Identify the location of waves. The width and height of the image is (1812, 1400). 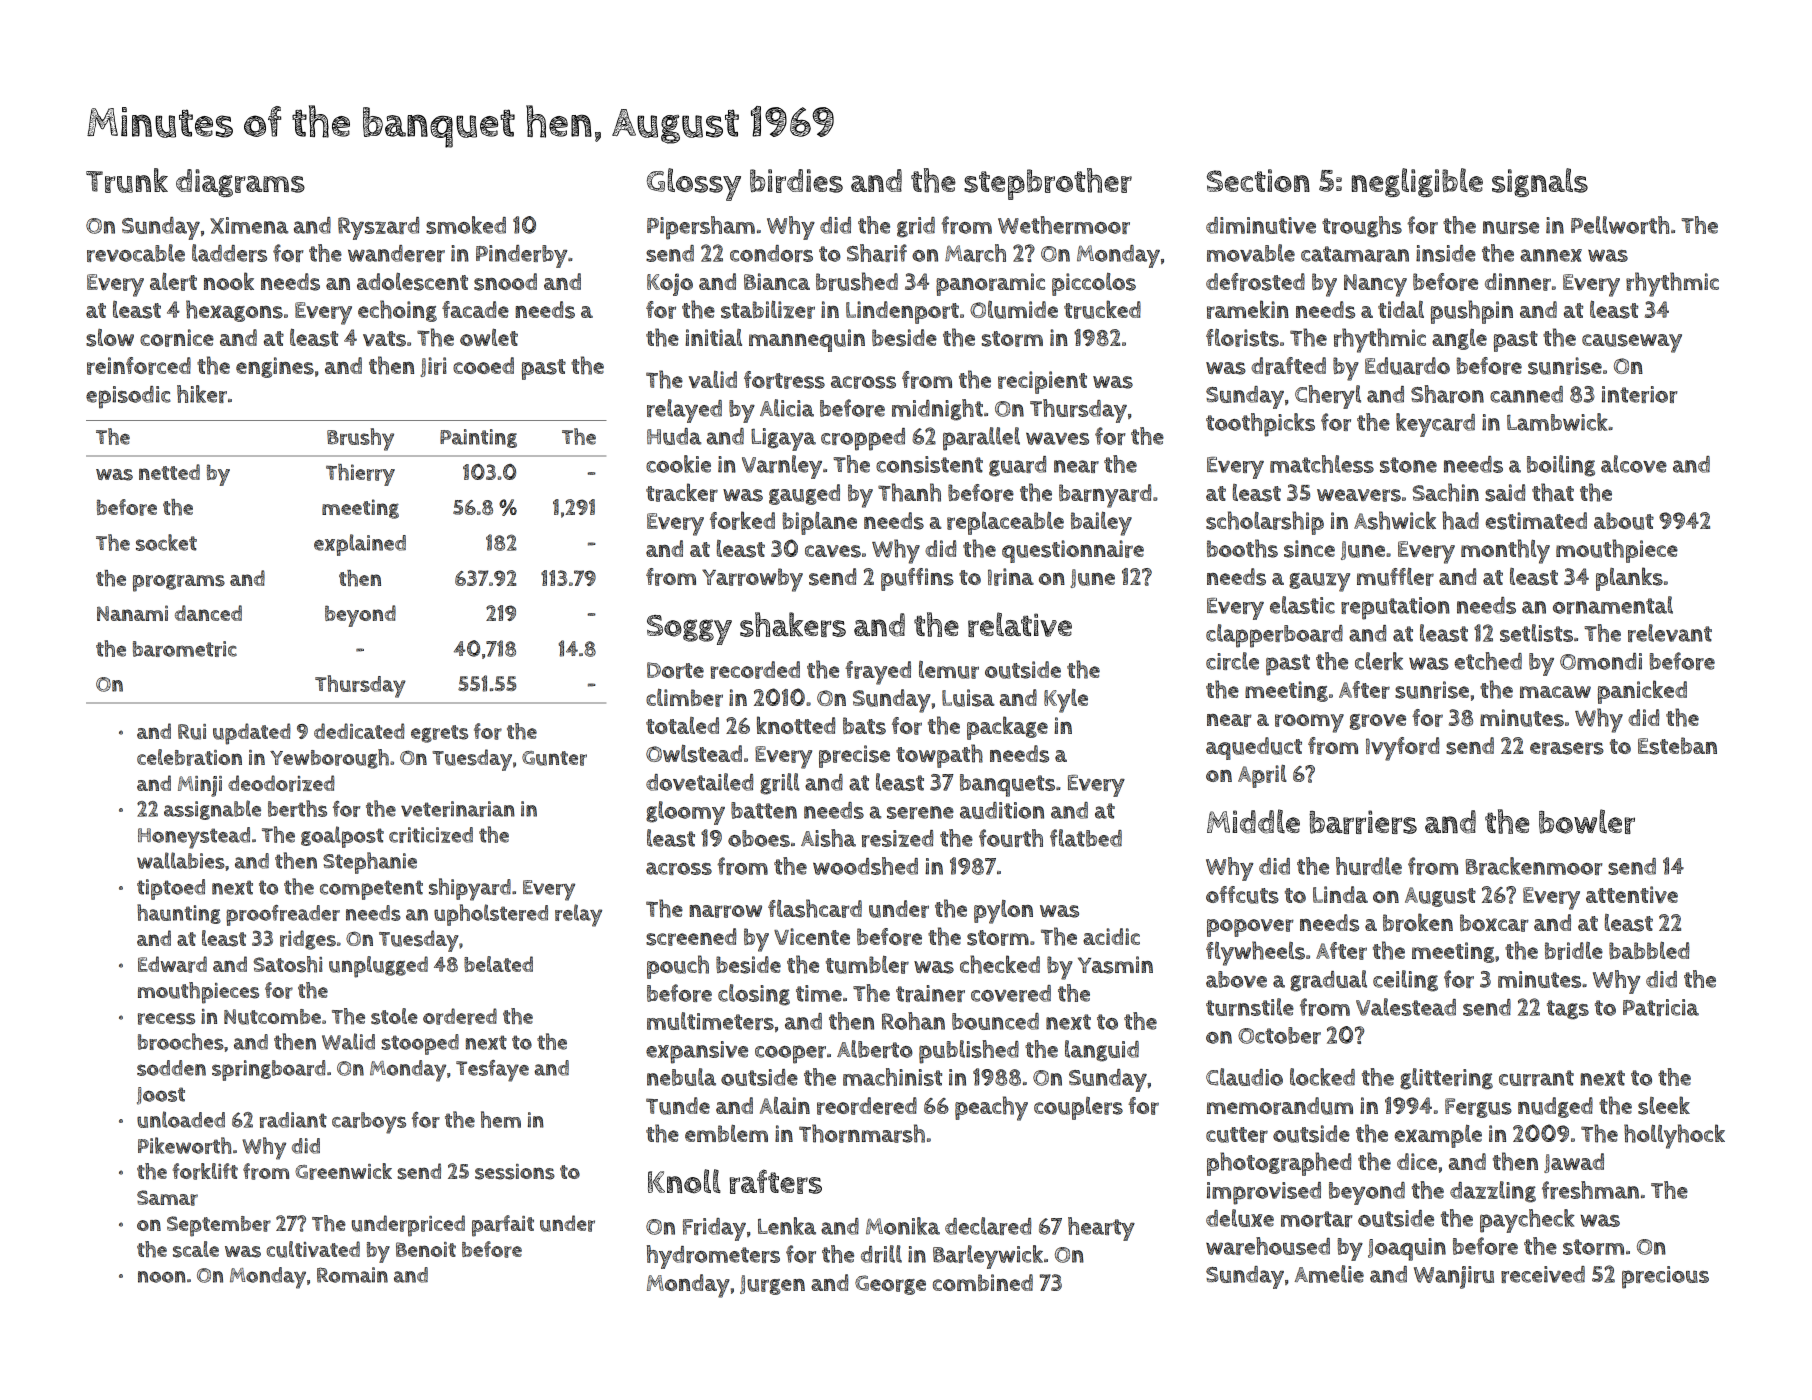
(1057, 438).
